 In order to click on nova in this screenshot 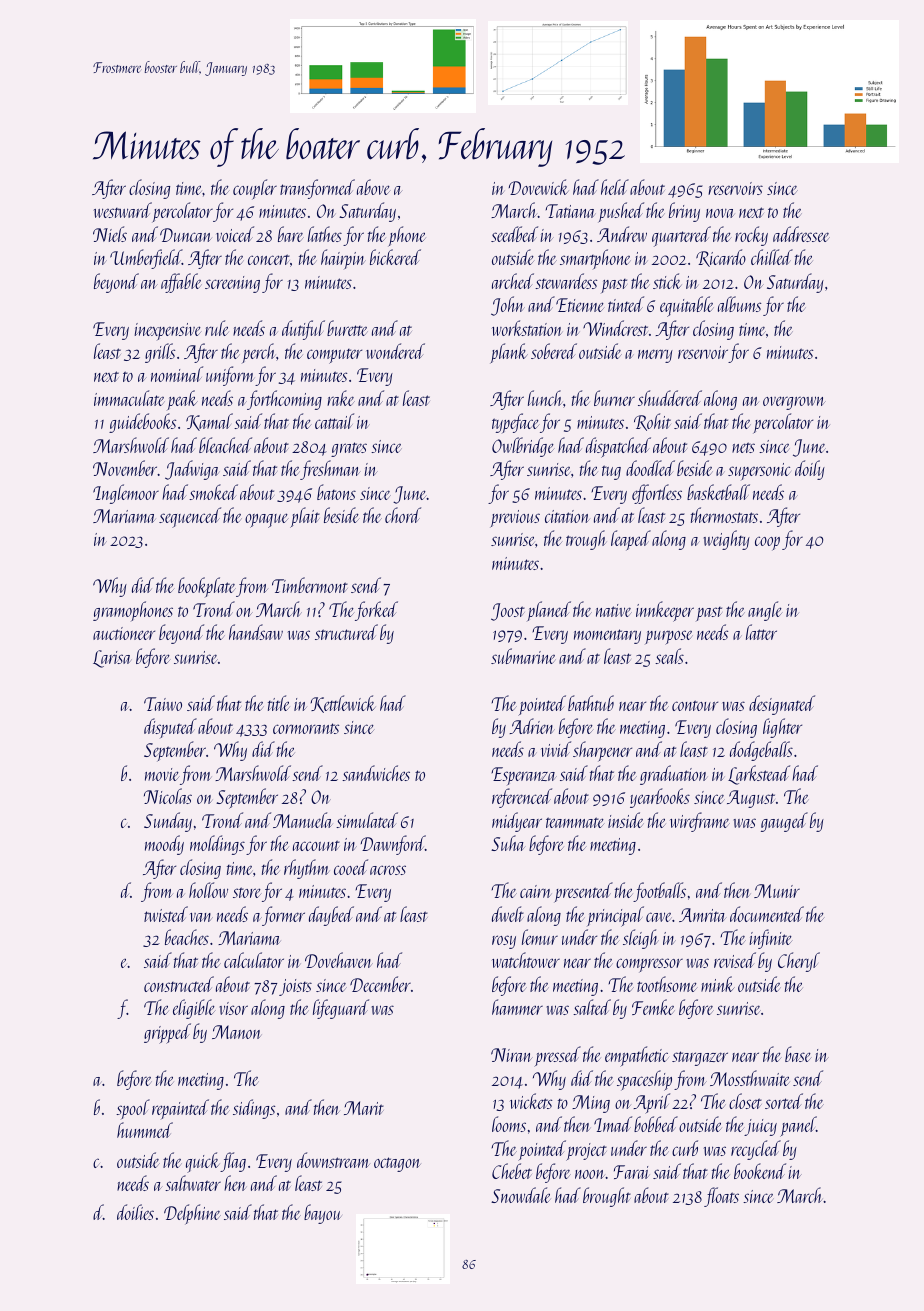, I will do `click(720, 213)`.
